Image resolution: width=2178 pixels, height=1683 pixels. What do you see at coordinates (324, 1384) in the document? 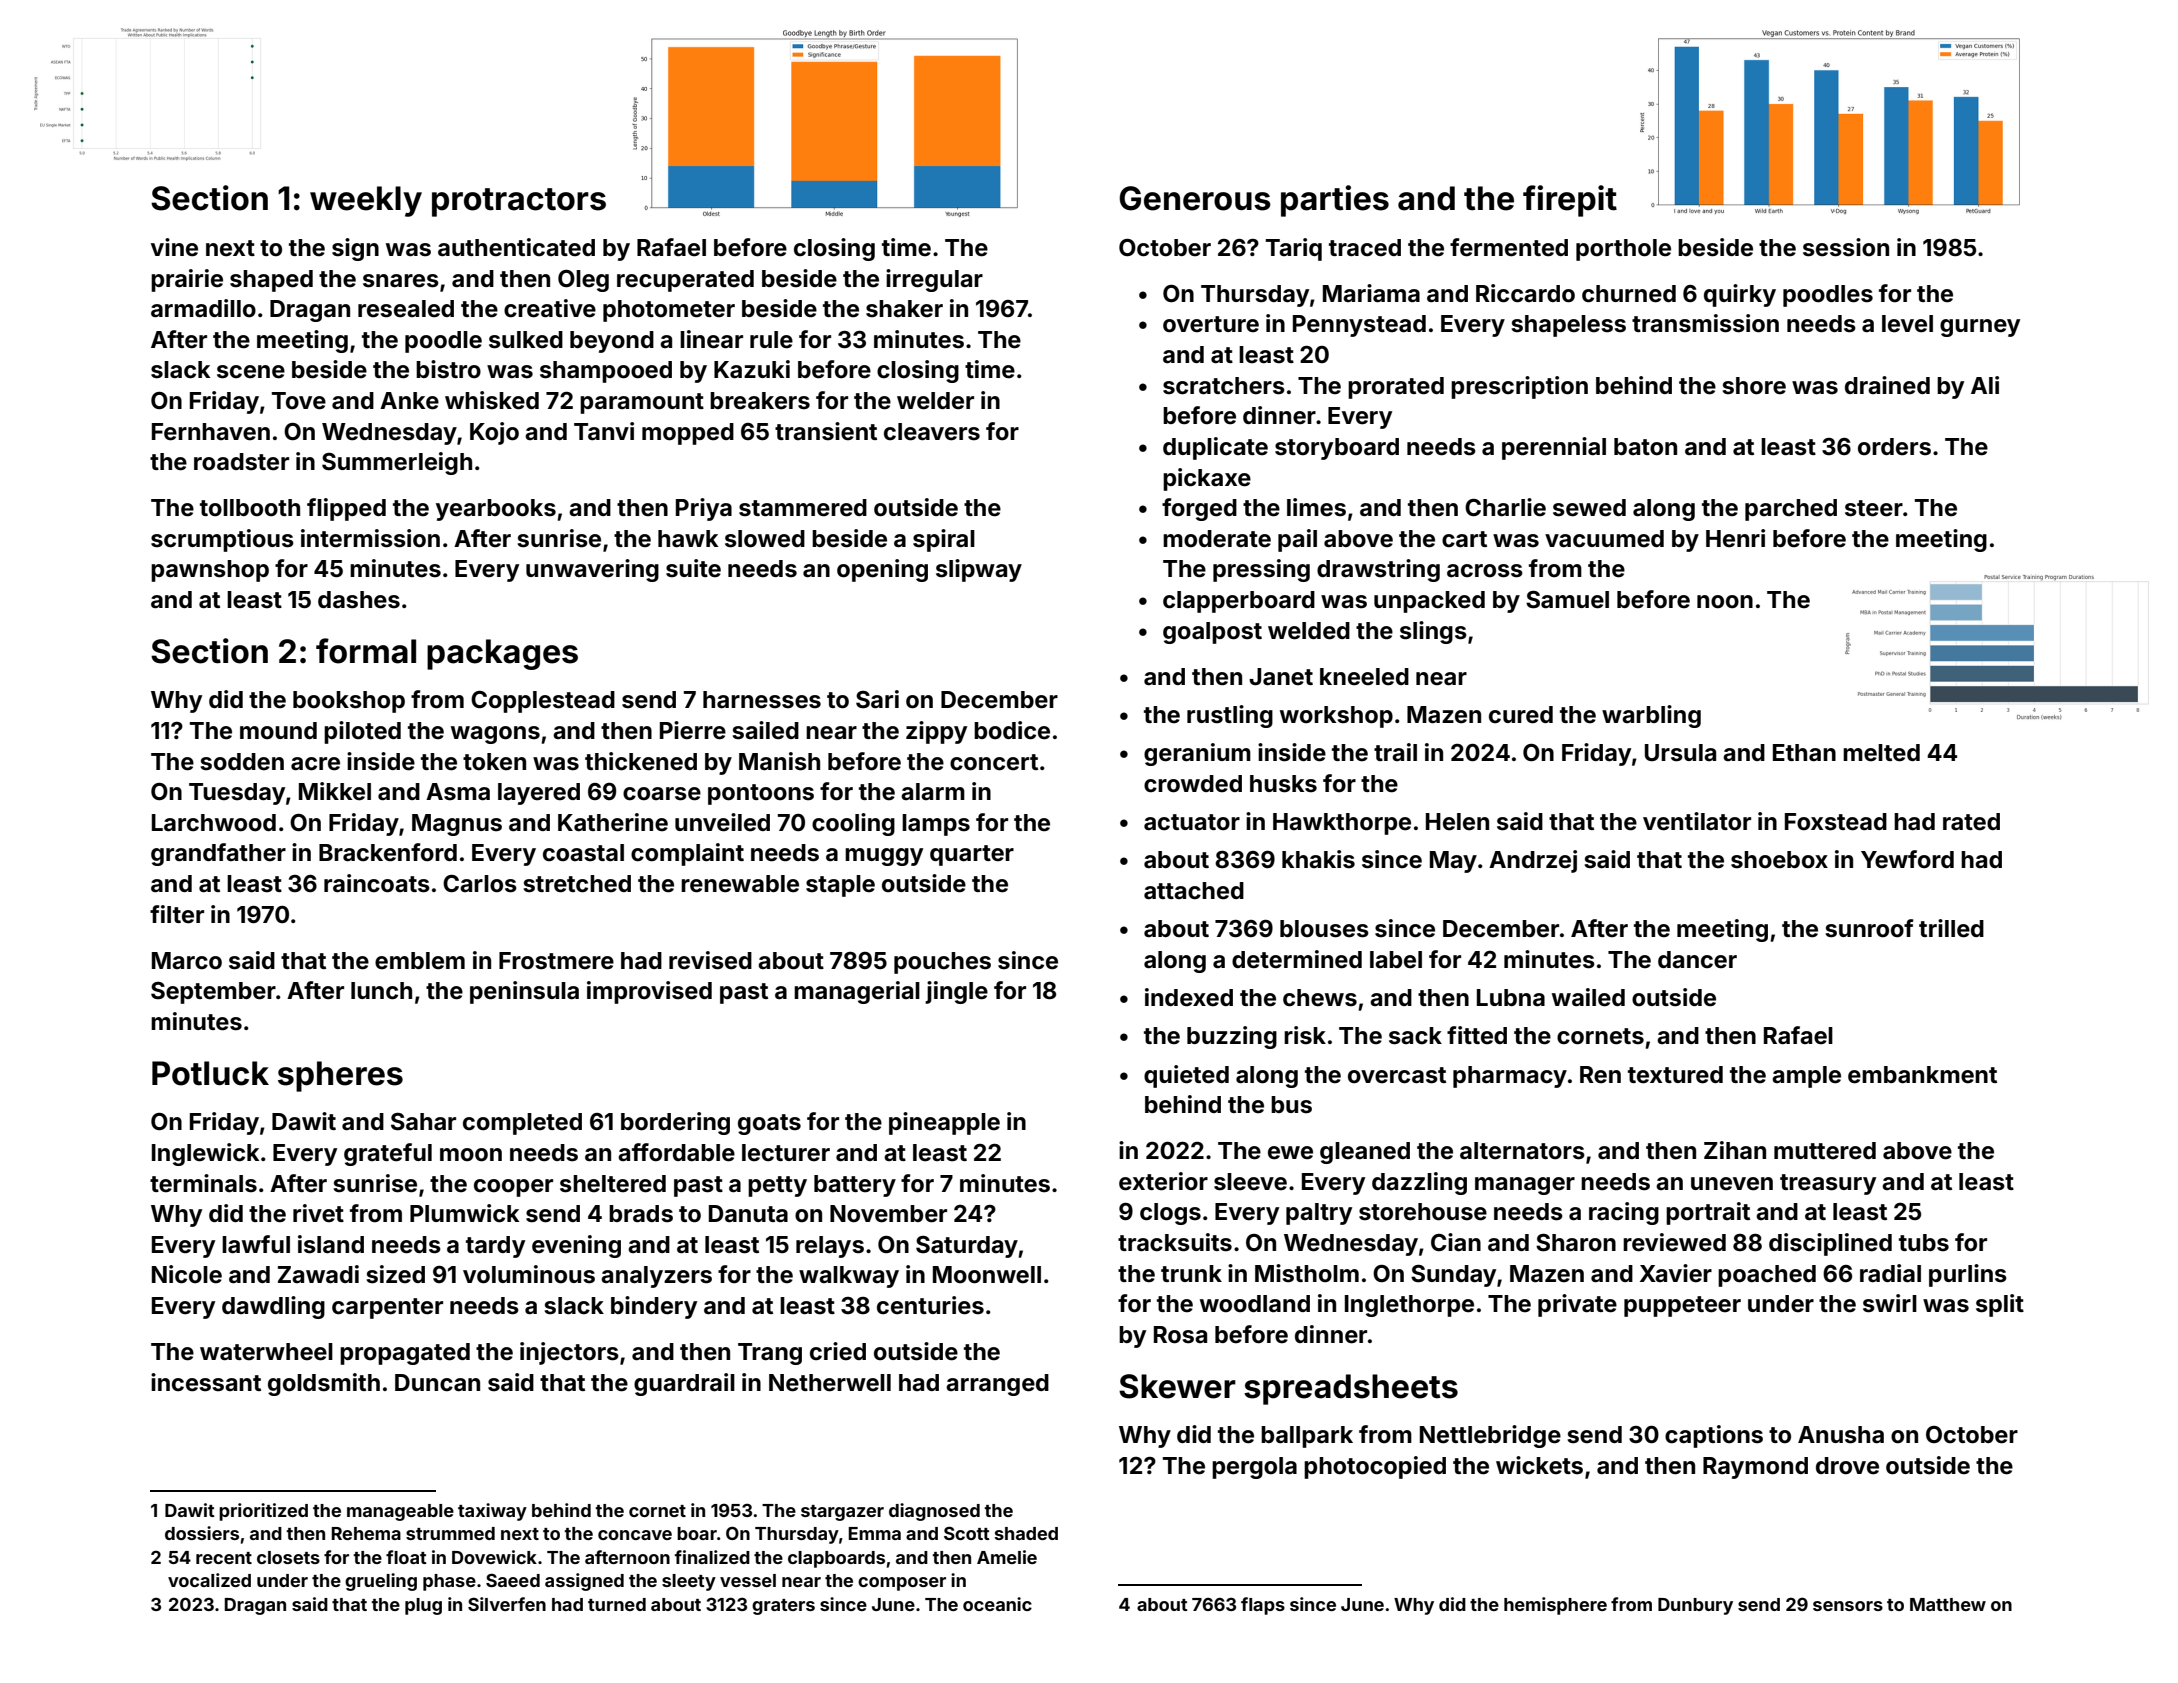
I see `goldsmith` at bounding box center [324, 1384].
